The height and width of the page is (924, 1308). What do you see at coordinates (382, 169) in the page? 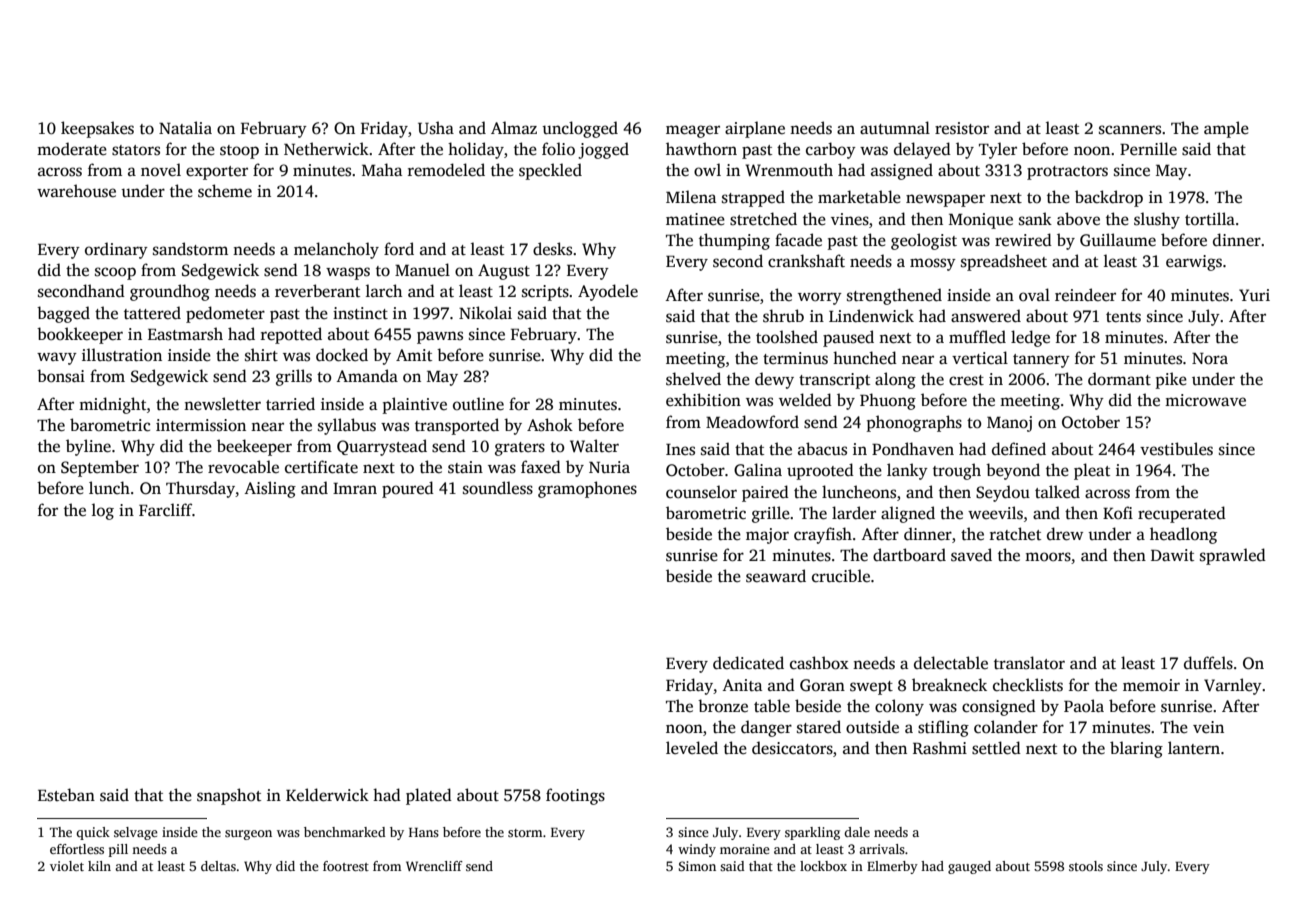
I see `Maha` at bounding box center [382, 169].
